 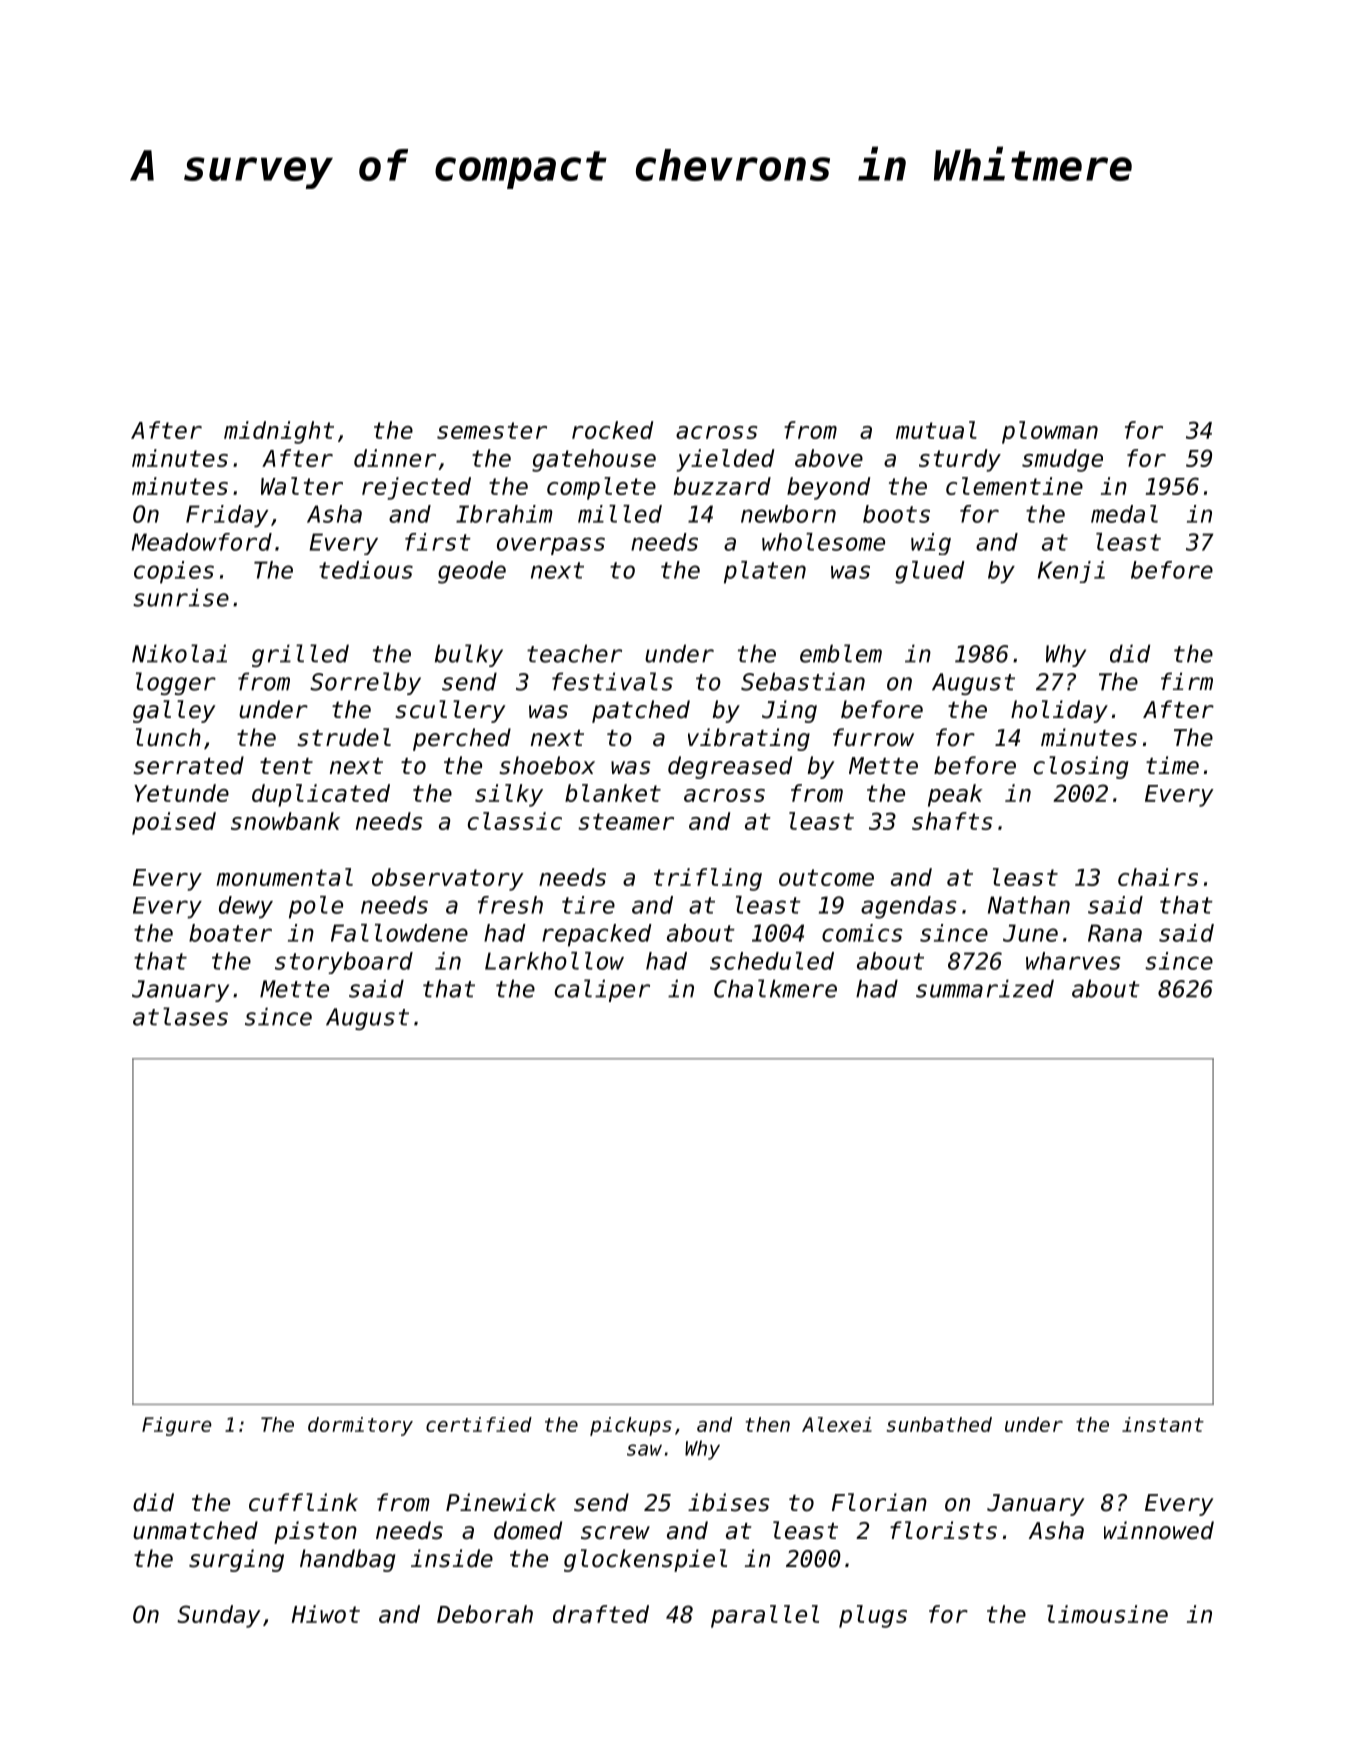 I want to click on plowman, so click(x=1050, y=432).
